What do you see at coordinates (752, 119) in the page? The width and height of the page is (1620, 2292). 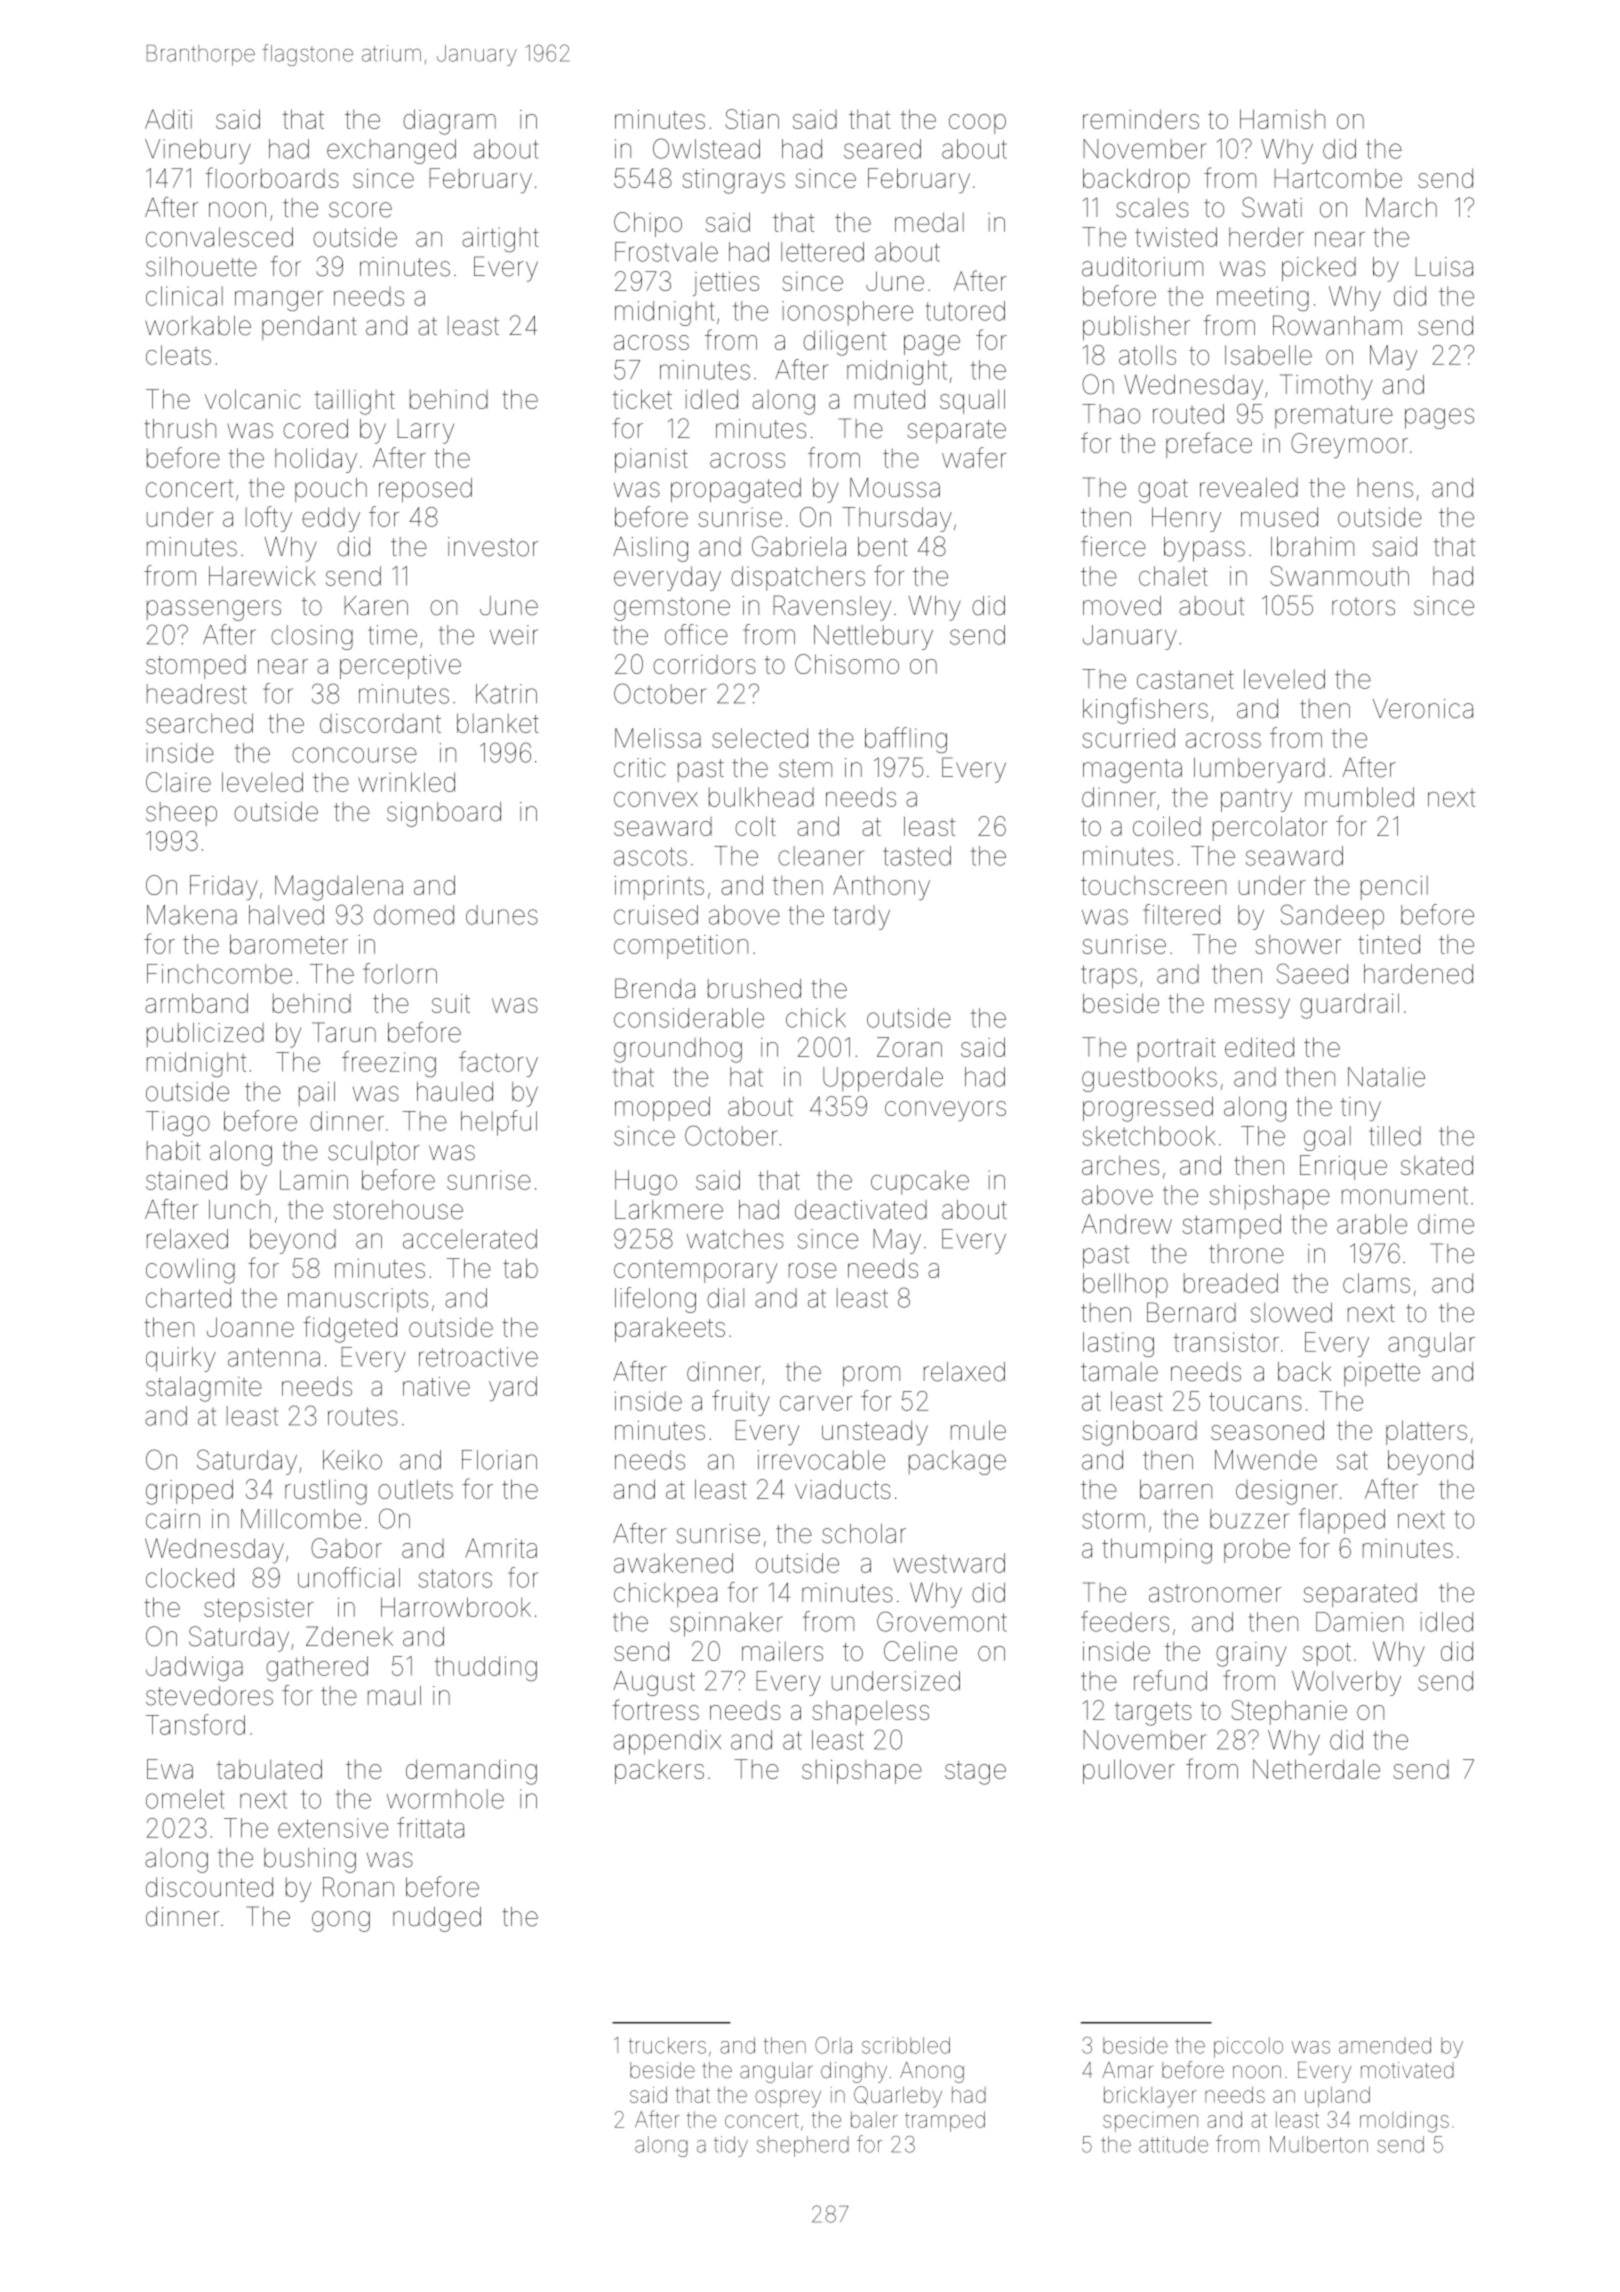 I see `Stian` at bounding box center [752, 119].
